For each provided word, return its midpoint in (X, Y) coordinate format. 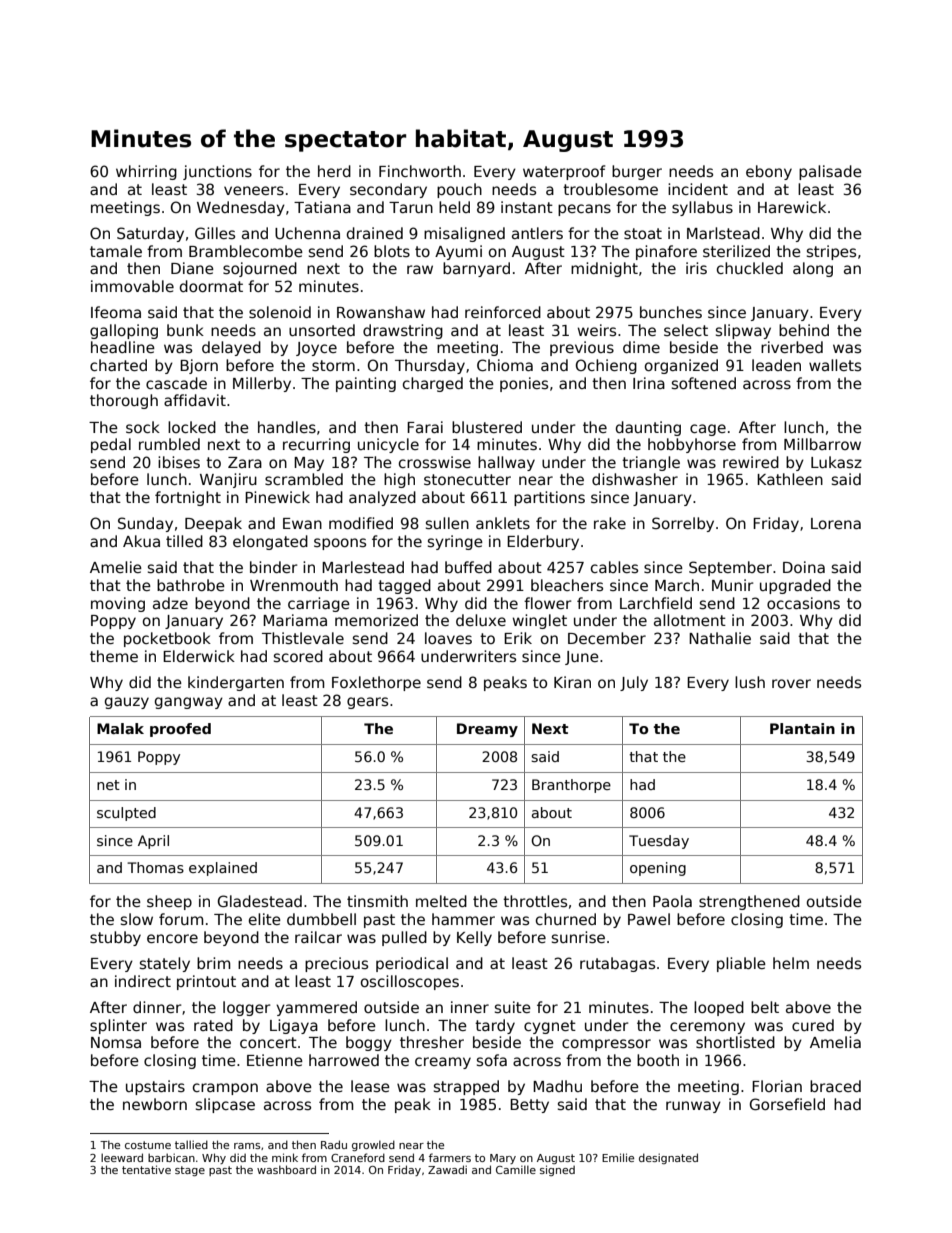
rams (247, 1146)
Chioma (505, 365)
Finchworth (420, 171)
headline (123, 347)
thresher (432, 1042)
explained (223, 869)
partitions (549, 498)
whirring (146, 172)
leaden (776, 365)
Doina (804, 567)
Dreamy (487, 730)
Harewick (792, 207)
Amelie (116, 567)
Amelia (835, 1042)
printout (206, 982)
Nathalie (720, 638)
